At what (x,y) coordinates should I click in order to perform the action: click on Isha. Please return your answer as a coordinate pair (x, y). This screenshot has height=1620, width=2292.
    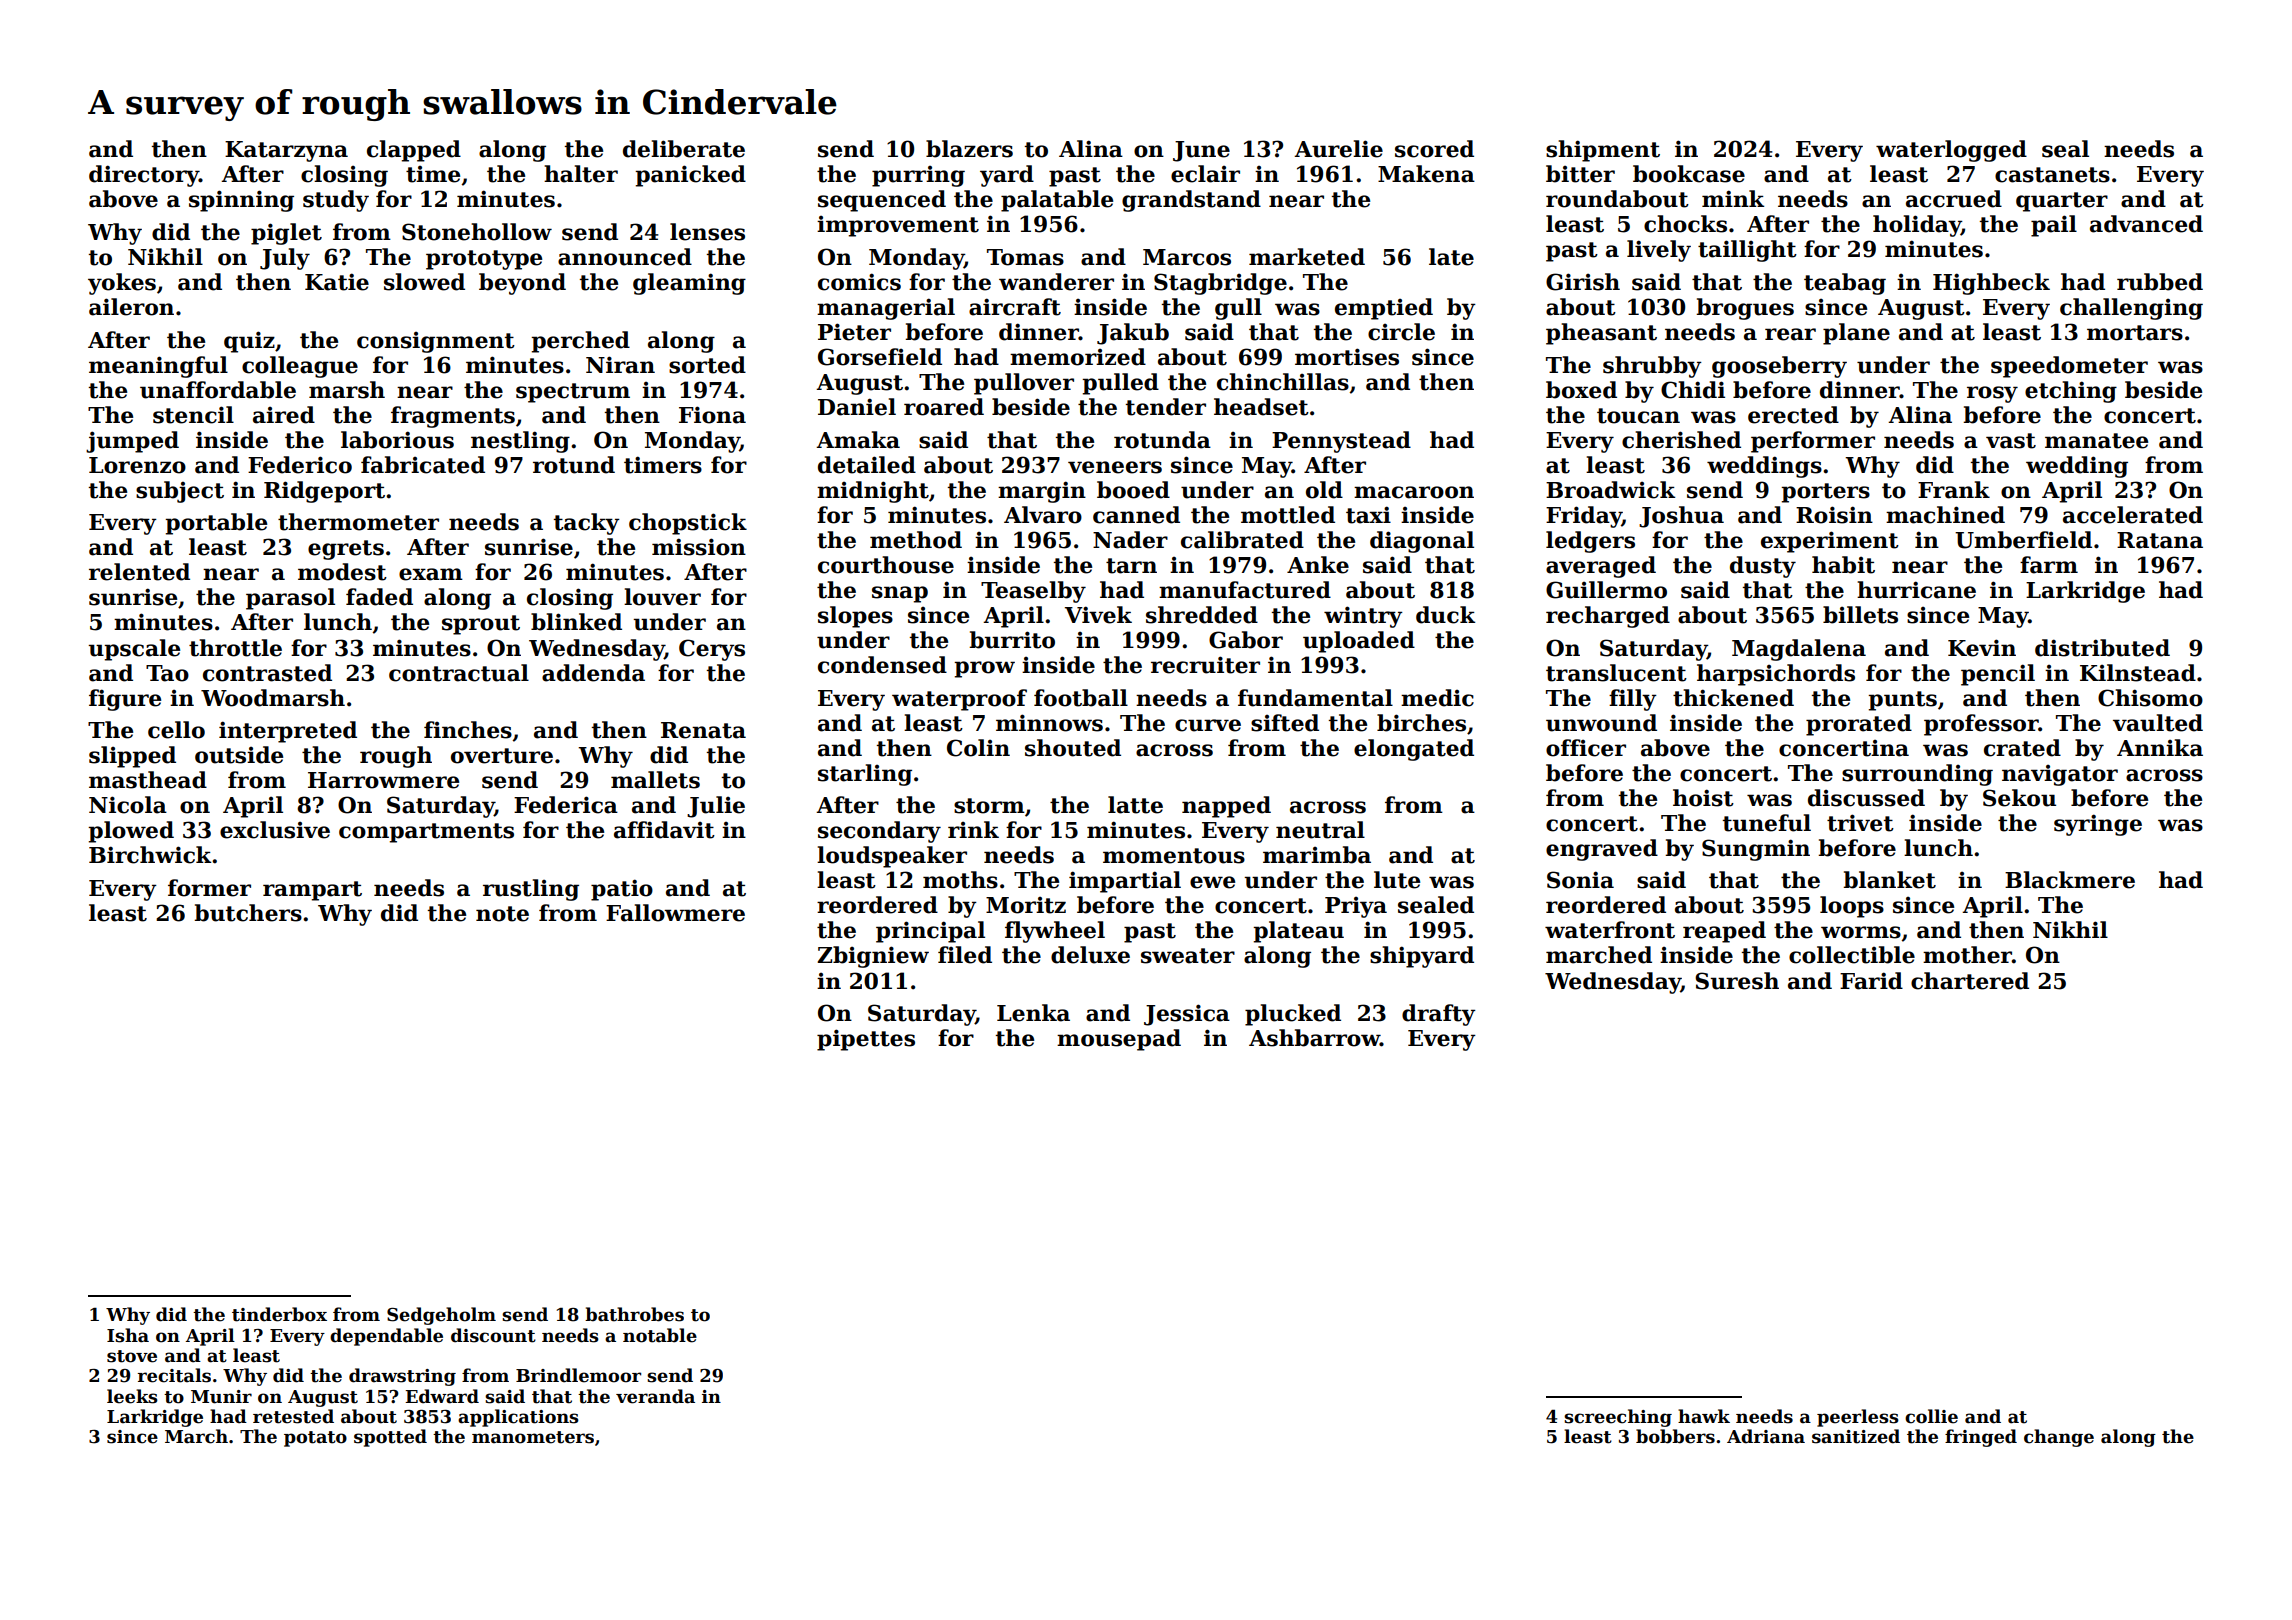
    Looking at the image, I should click on (128, 1335).
